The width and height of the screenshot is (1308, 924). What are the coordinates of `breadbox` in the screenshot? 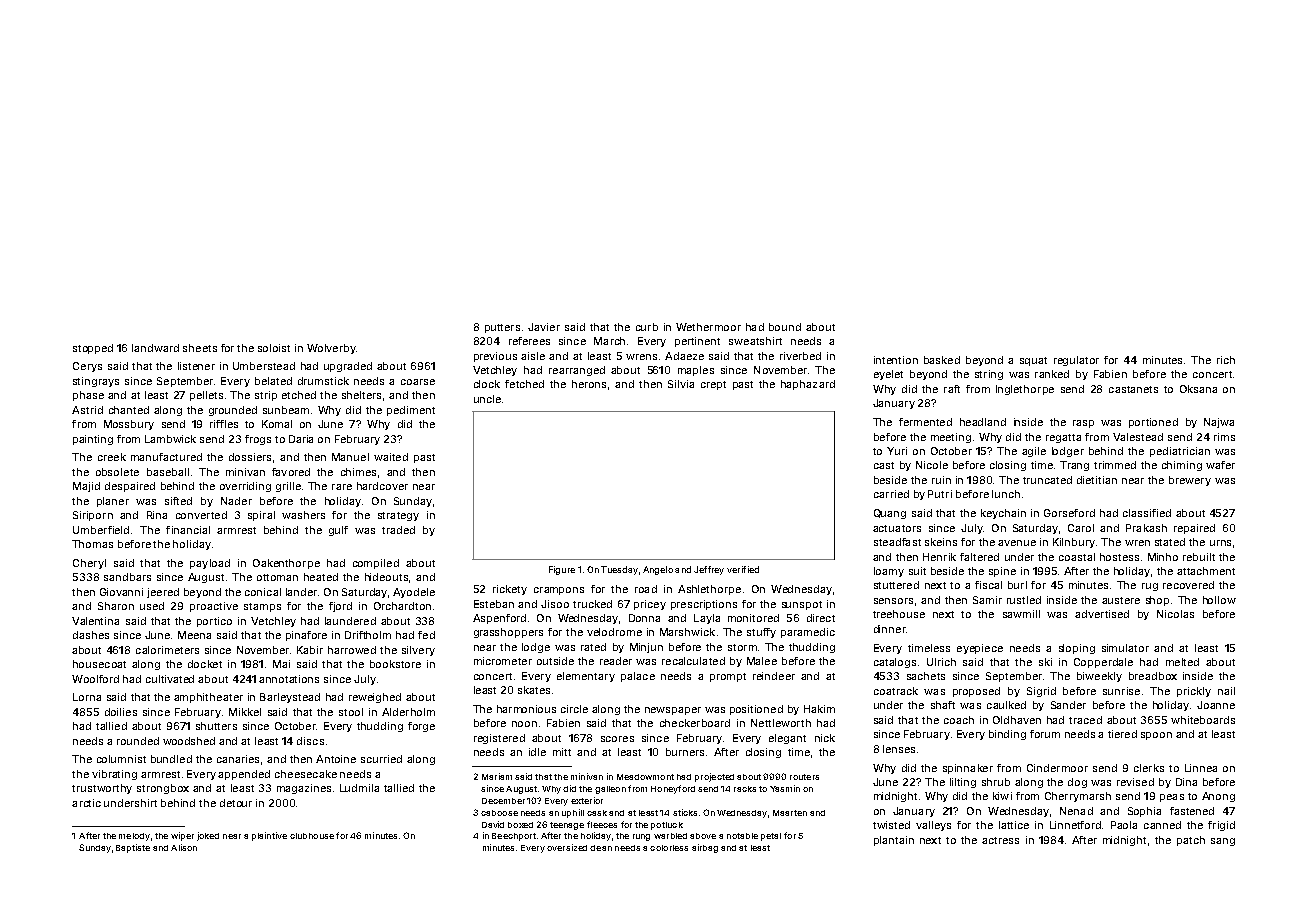 It's located at (1153, 676).
